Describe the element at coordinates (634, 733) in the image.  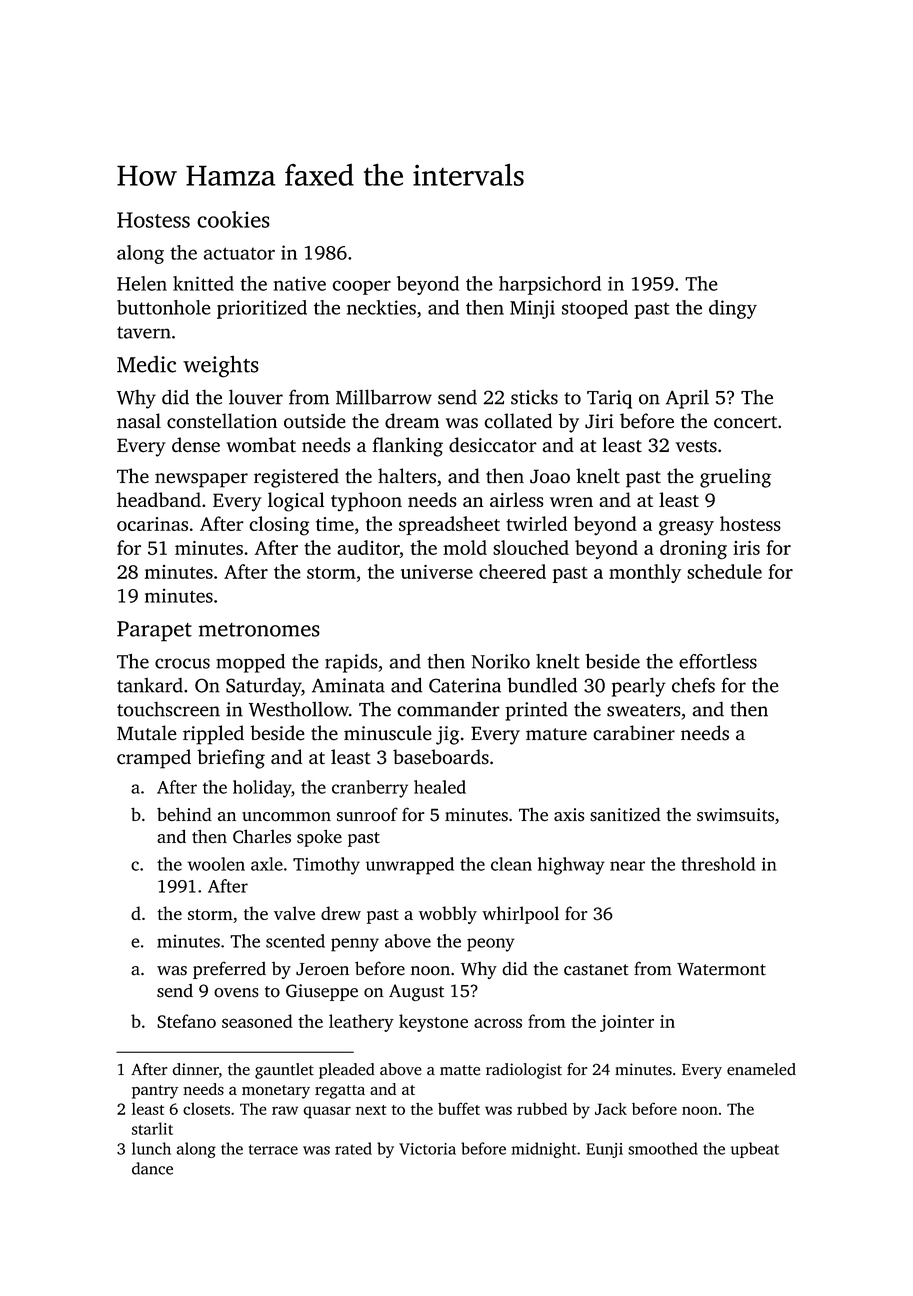
I see `carabiner` at that location.
